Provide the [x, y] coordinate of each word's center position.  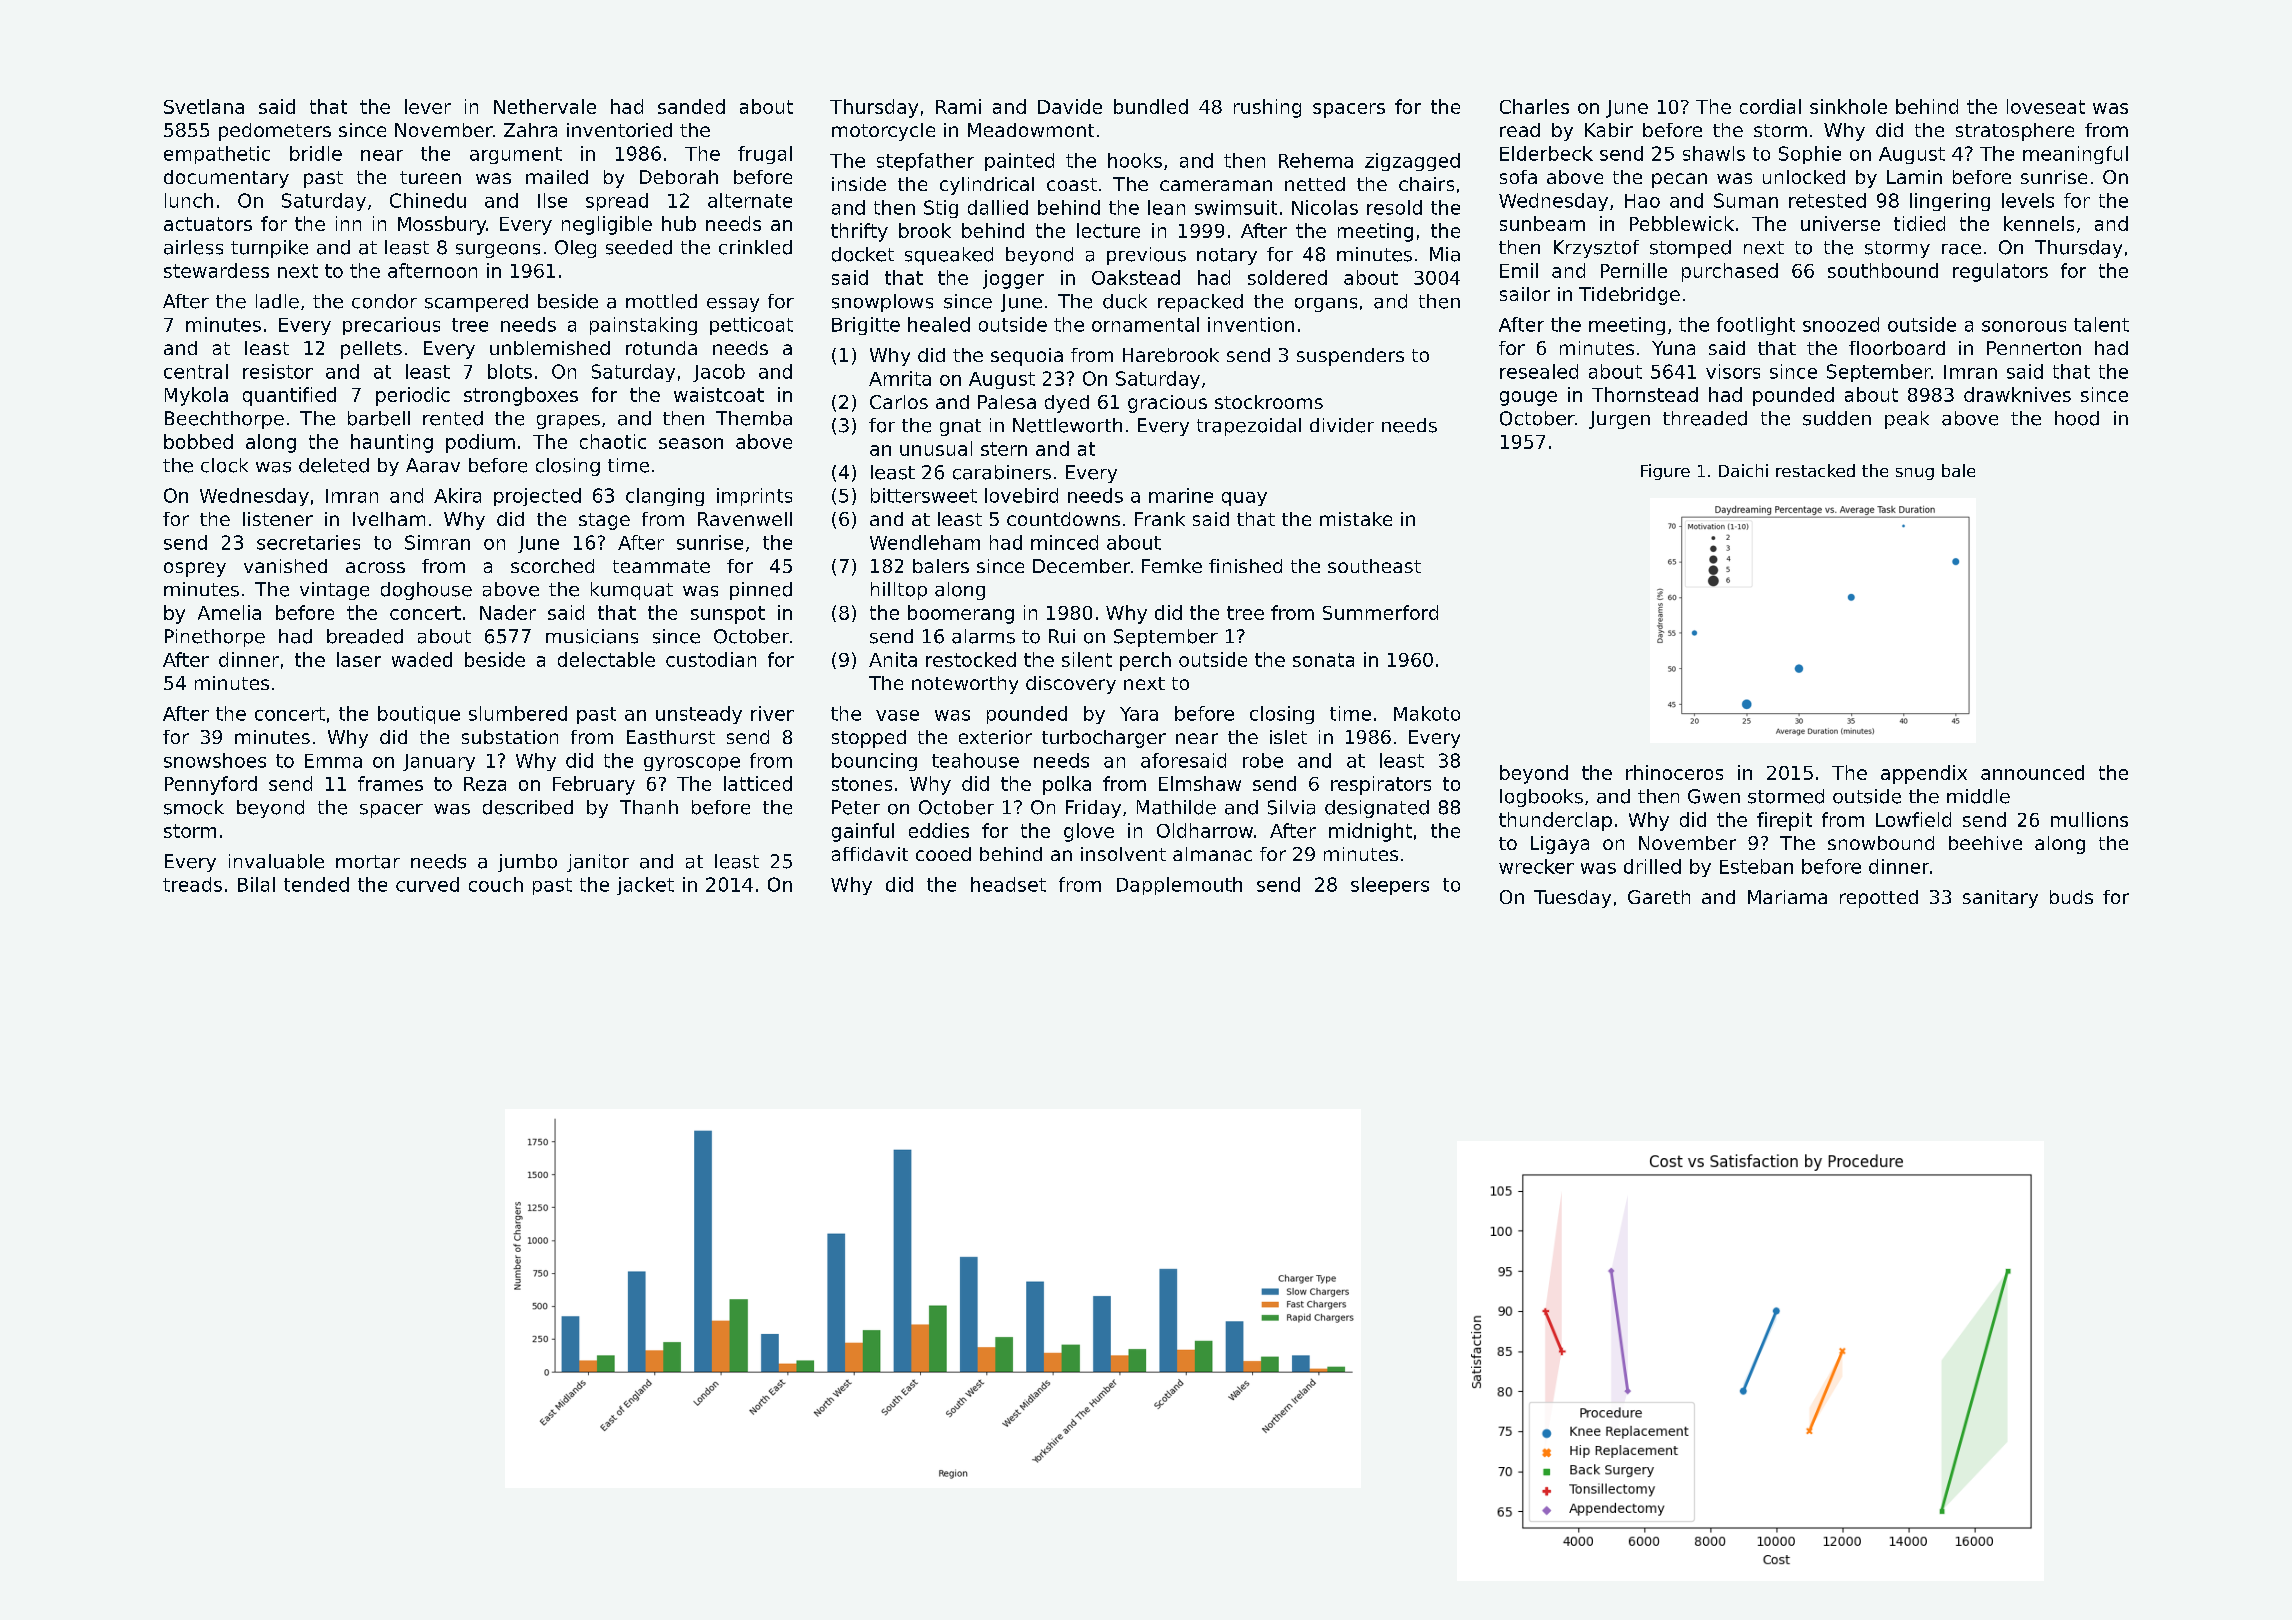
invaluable [276, 861]
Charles [1534, 106]
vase [897, 715]
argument [516, 155]
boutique [419, 715]
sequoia [1027, 357]
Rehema [1316, 160]
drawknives [2017, 394]
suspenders [1350, 357]
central [196, 371]
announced [2032, 772]
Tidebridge [1629, 296]
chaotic [613, 441]
